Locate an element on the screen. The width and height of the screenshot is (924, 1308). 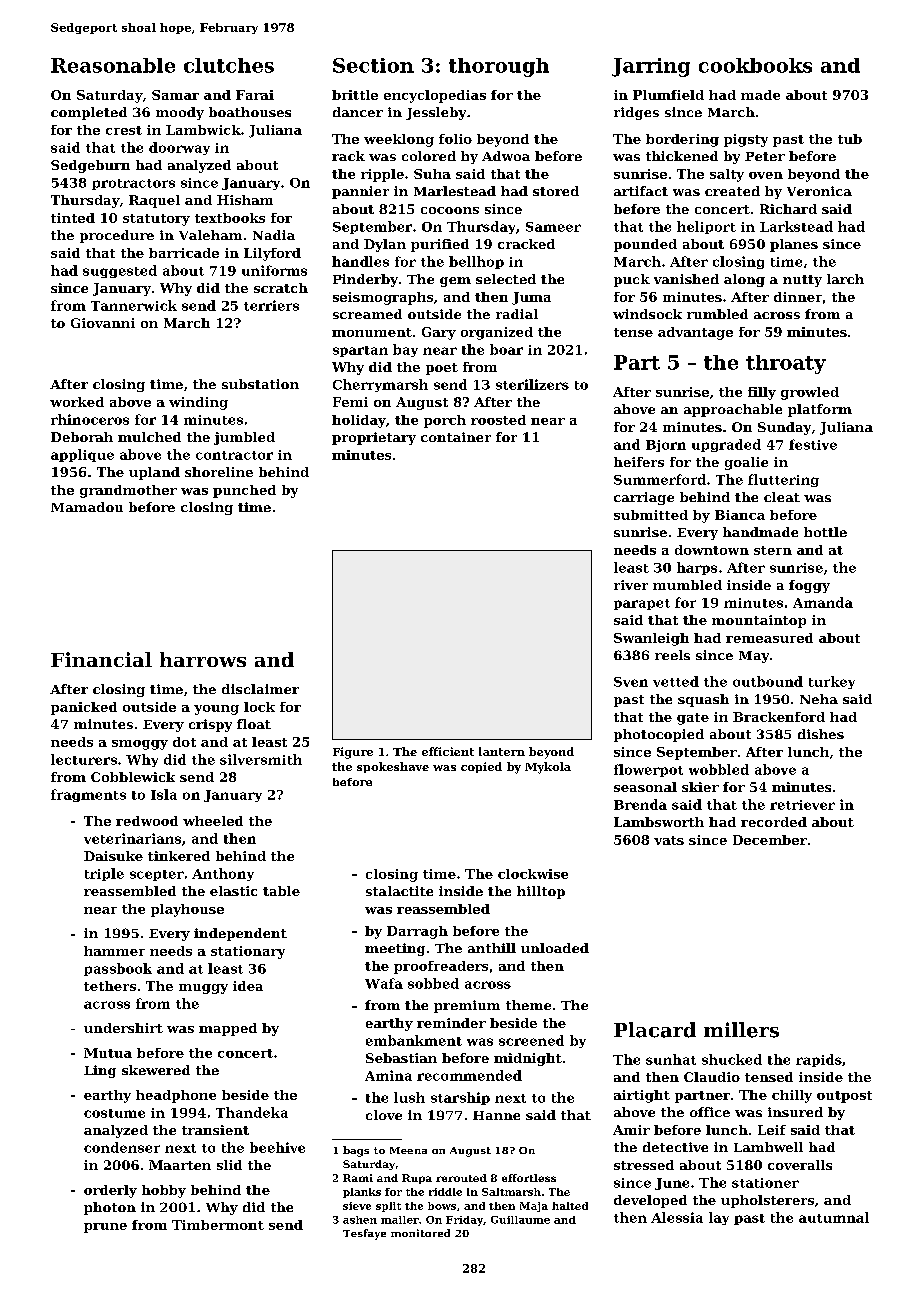
bottle is located at coordinates (825, 532).
